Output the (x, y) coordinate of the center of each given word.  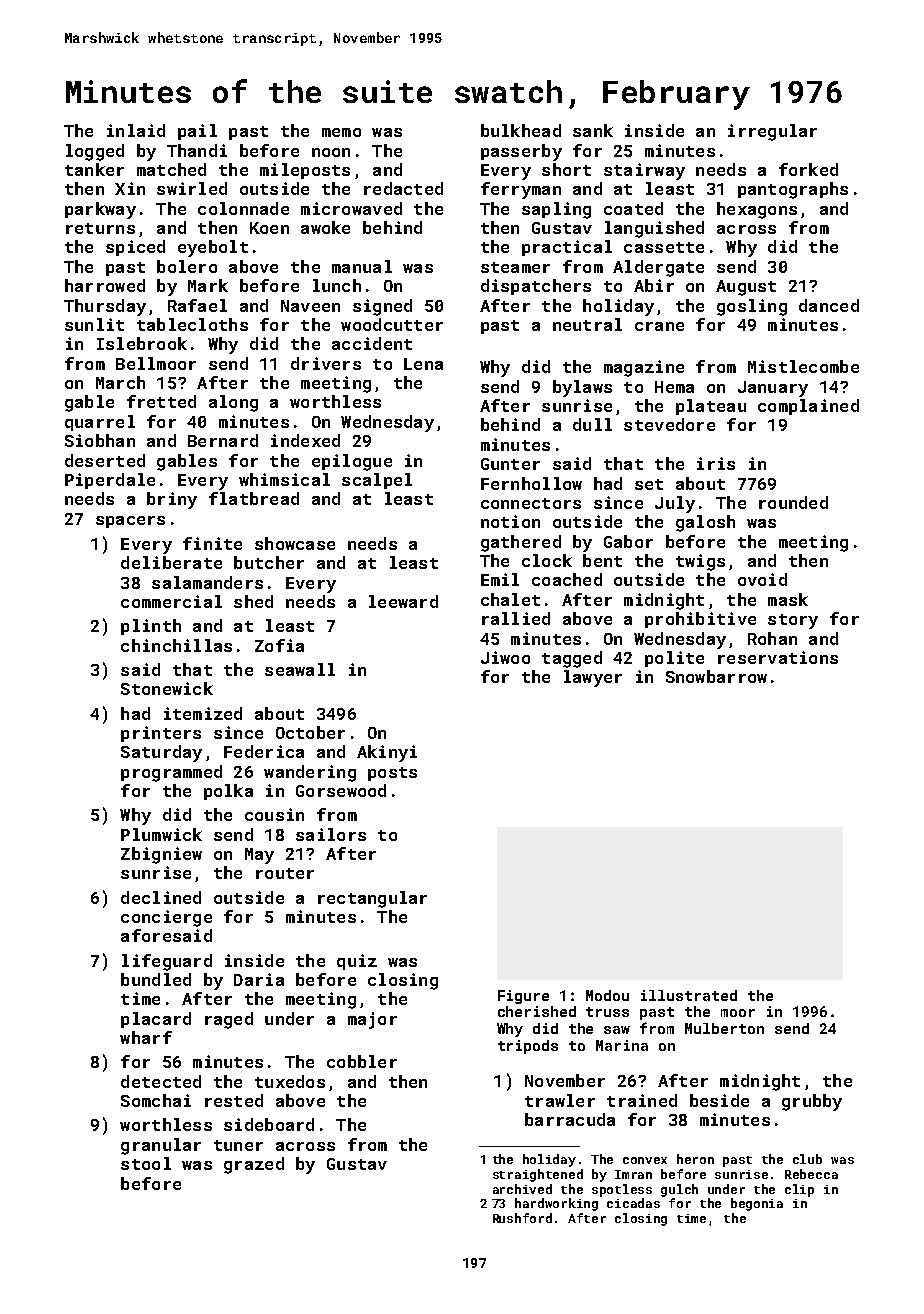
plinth (151, 627)
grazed (254, 1165)
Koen (269, 228)
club (807, 1159)
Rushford (522, 1218)
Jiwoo (505, 657)
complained (808, 407)
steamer (515, 267)
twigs (700, 562)
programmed (171, 773)
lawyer (593, 678)
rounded (793, 502)
